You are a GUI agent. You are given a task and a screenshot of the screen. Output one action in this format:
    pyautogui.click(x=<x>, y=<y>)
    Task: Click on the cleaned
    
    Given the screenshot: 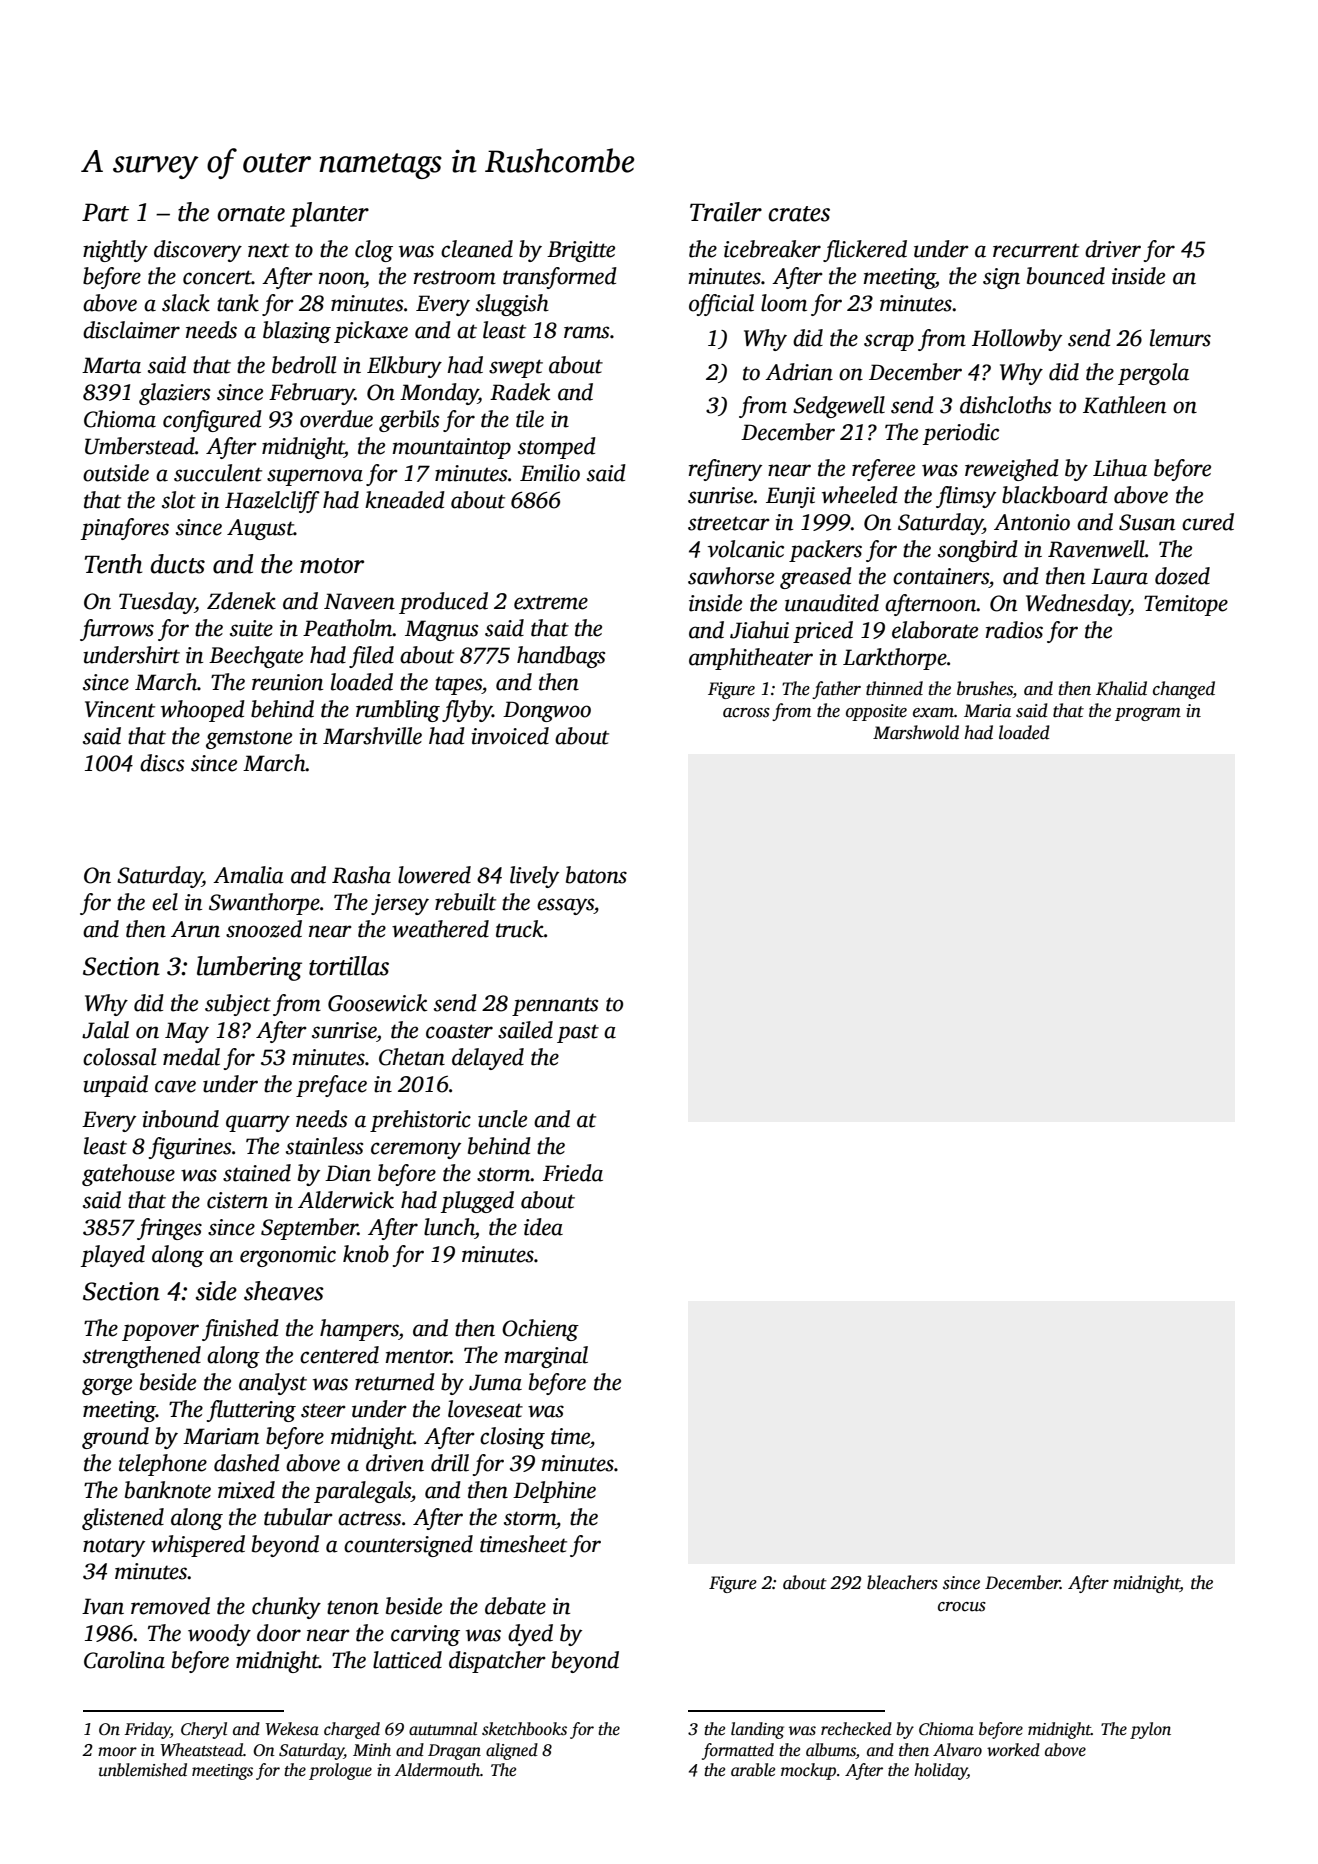 What is the action you would take?
    pyautogui.click(x=477, y=249)
